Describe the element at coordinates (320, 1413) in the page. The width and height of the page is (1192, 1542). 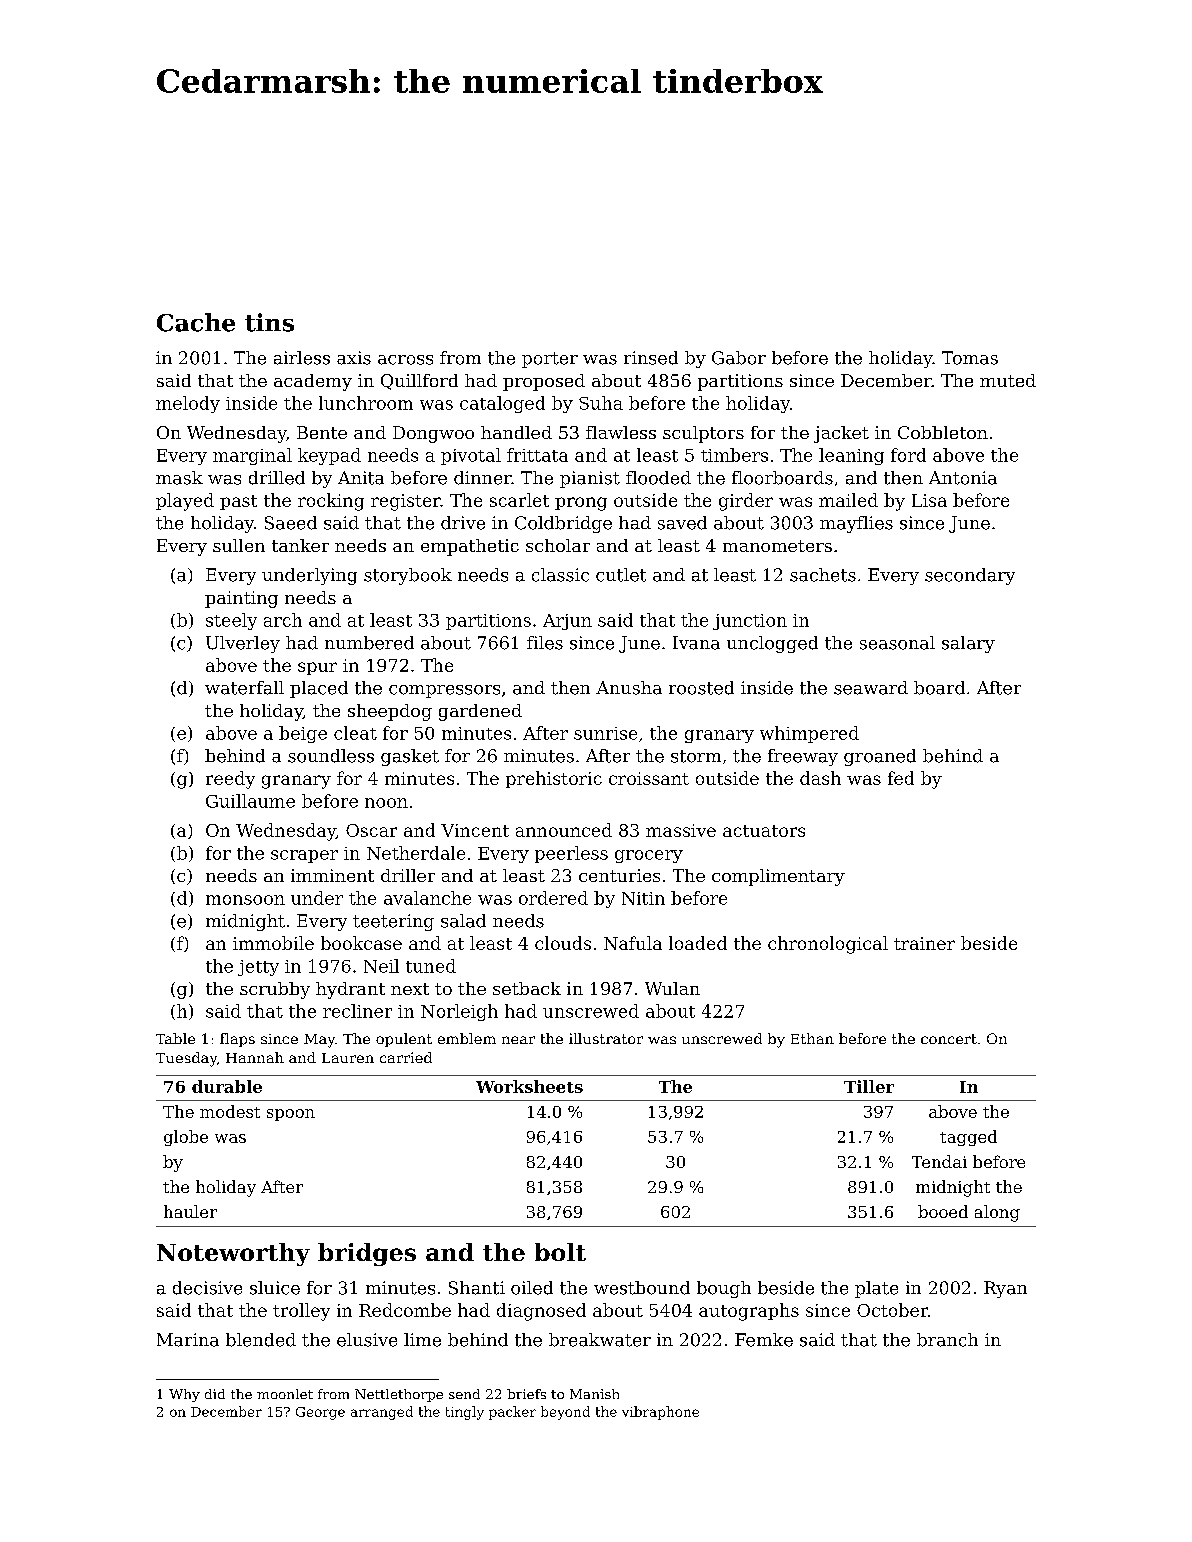
I see `George` at that location.
